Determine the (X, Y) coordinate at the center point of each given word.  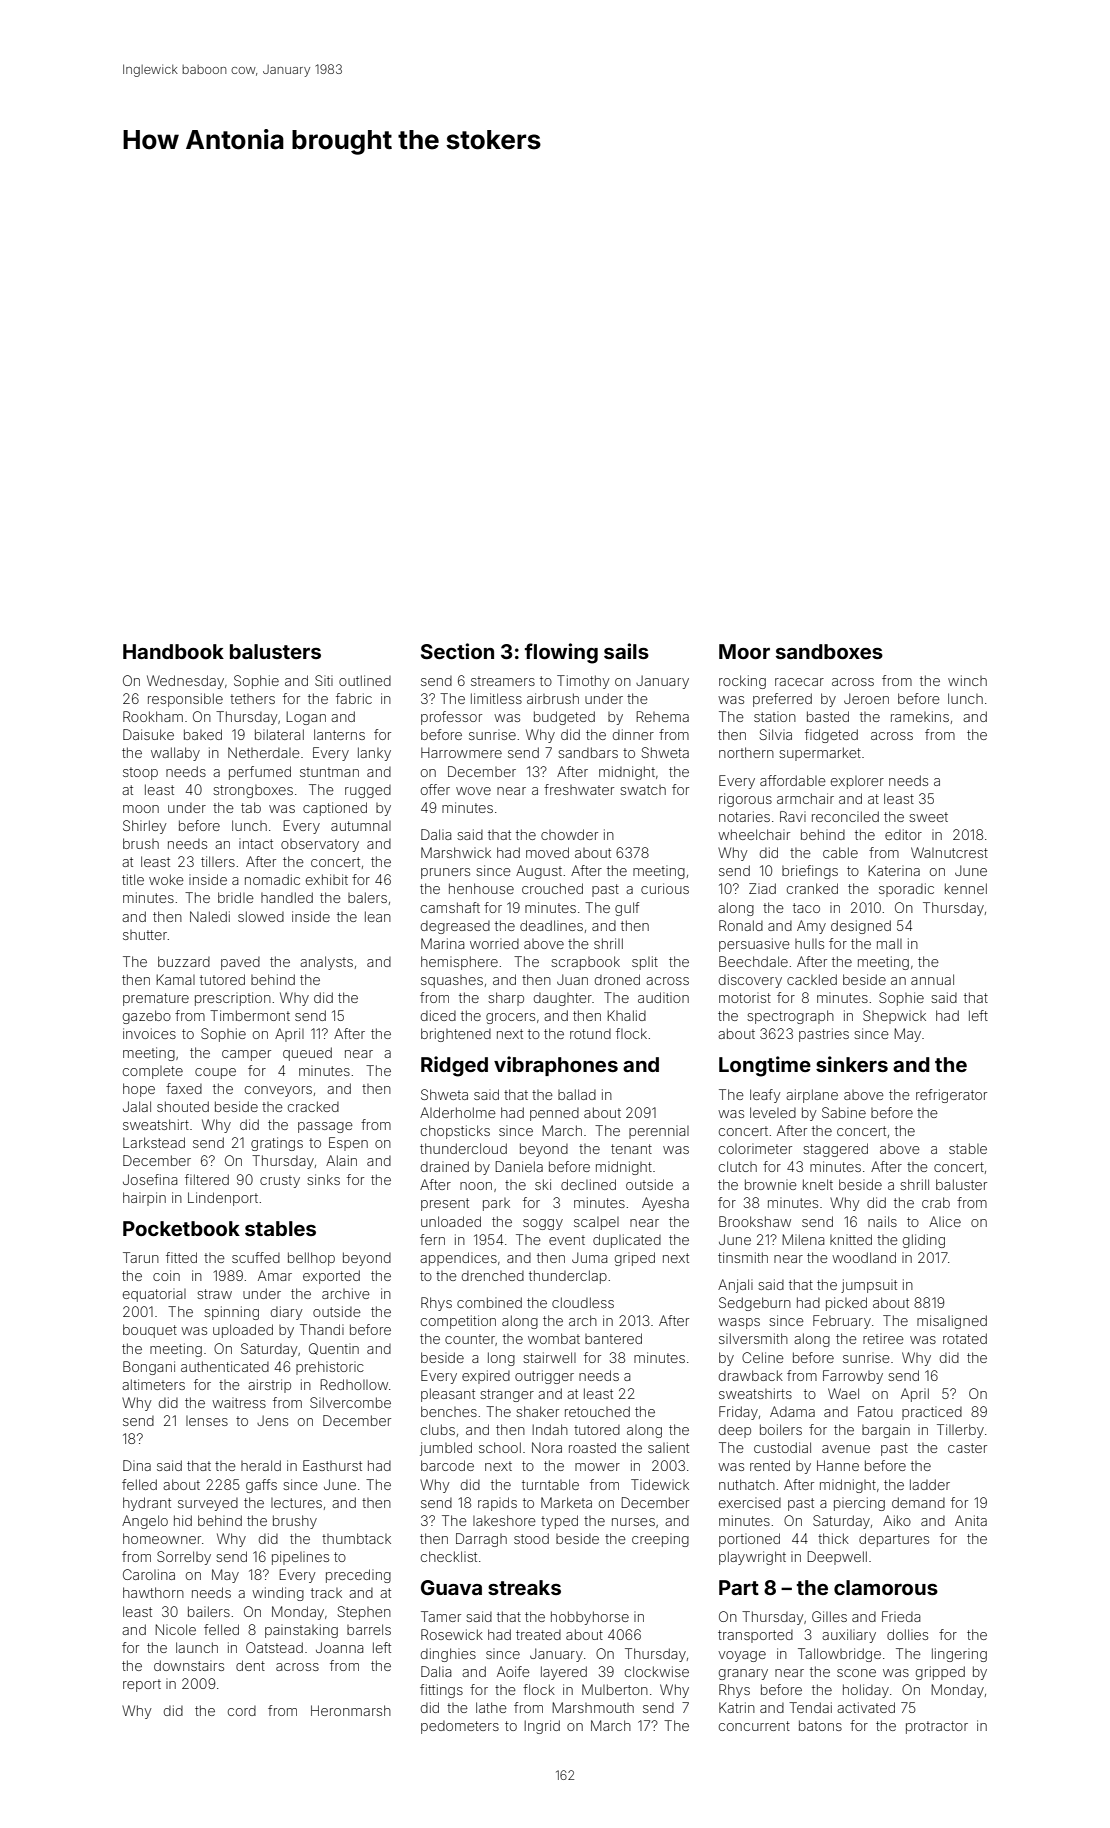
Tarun (141, 1257)
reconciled (845, 816)
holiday (866, 1691)
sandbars (588, 752)
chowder (569, 834)
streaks (524, 1587)
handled (287, 897)
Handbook (173, 651)
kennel (966, 888)
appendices (458, 1259)
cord (242, 1711)
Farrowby (853, 1377)
